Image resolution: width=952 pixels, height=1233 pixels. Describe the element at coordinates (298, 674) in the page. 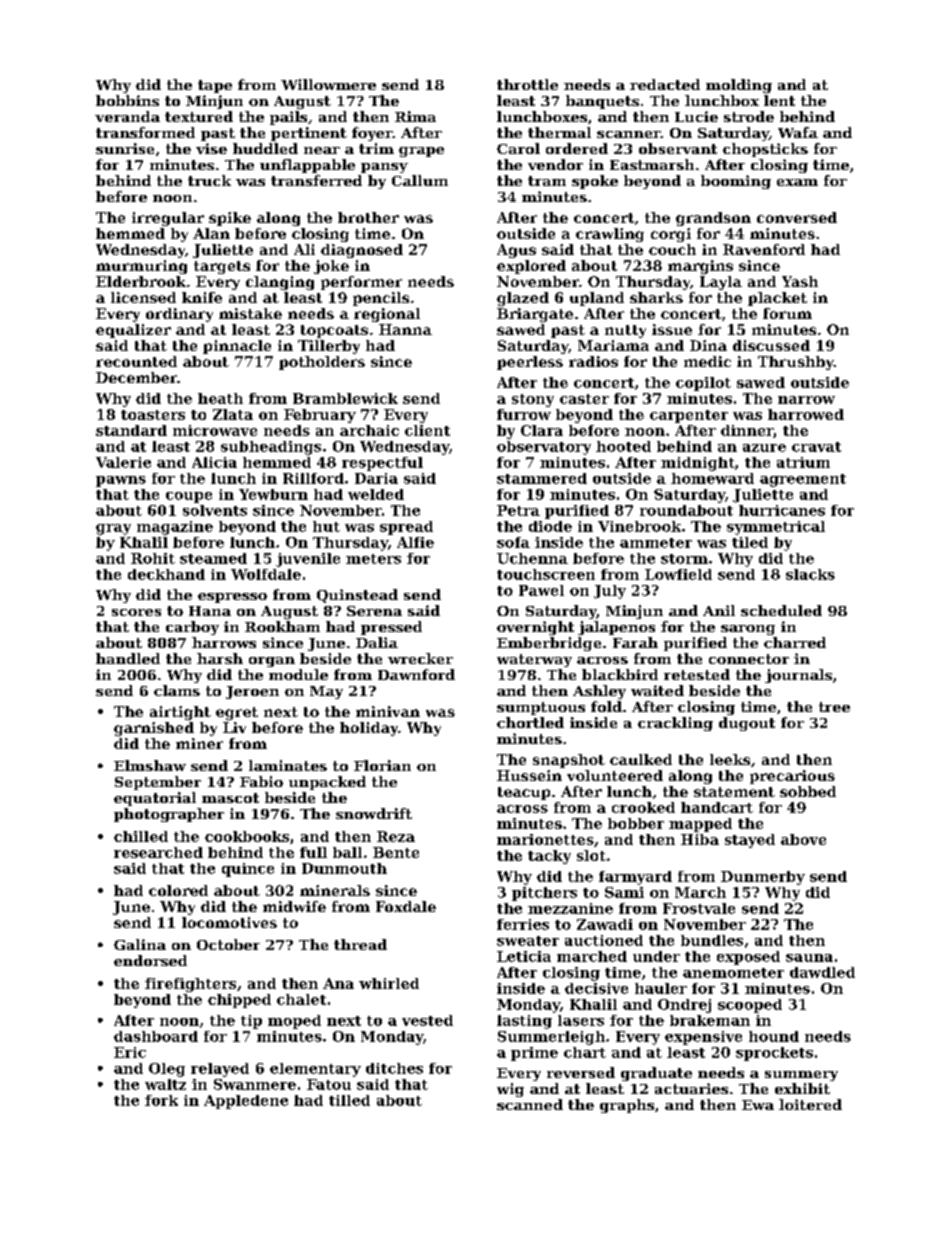

I see `module` at that location.
